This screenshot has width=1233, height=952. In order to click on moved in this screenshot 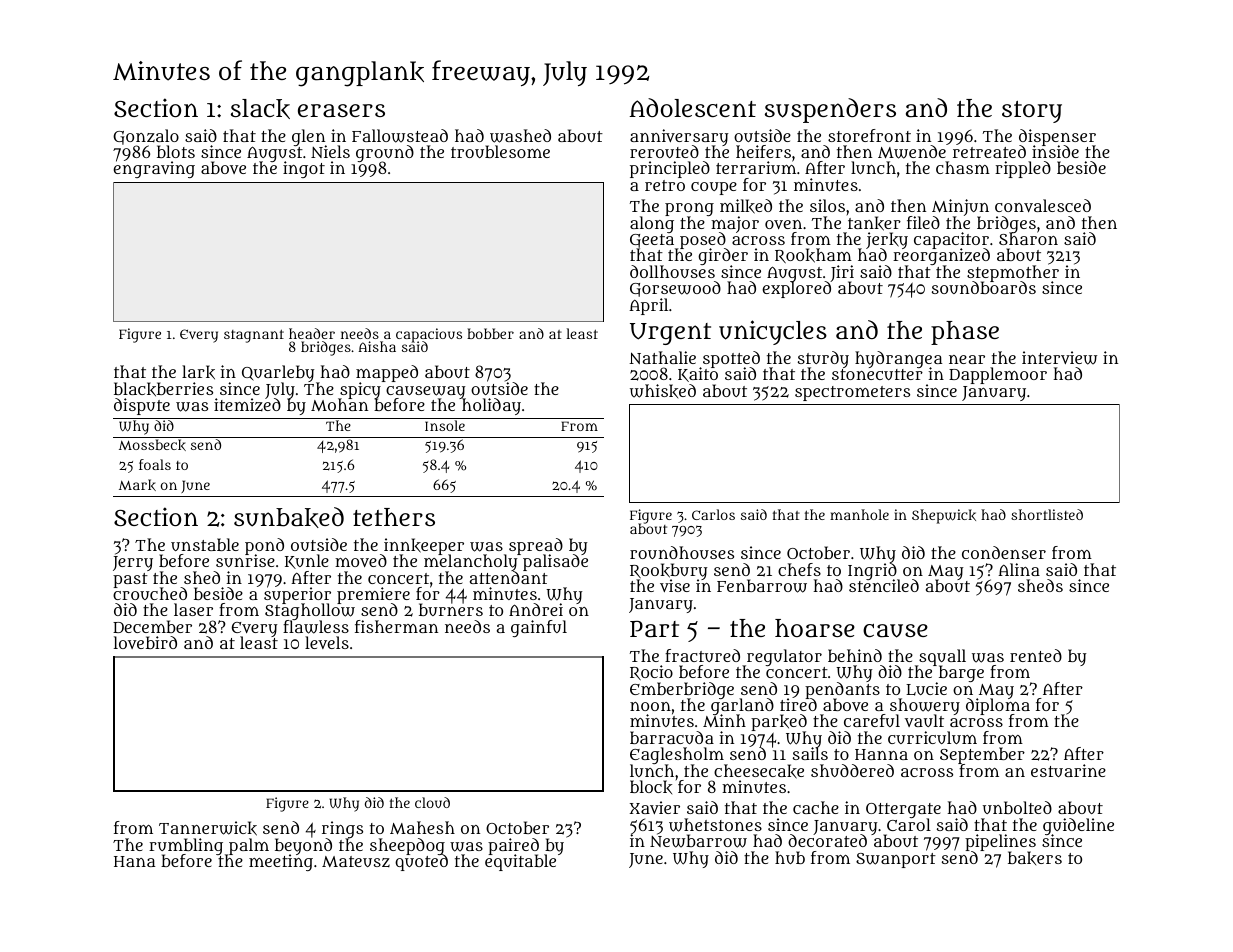, I will do `click(361, 560)`.
